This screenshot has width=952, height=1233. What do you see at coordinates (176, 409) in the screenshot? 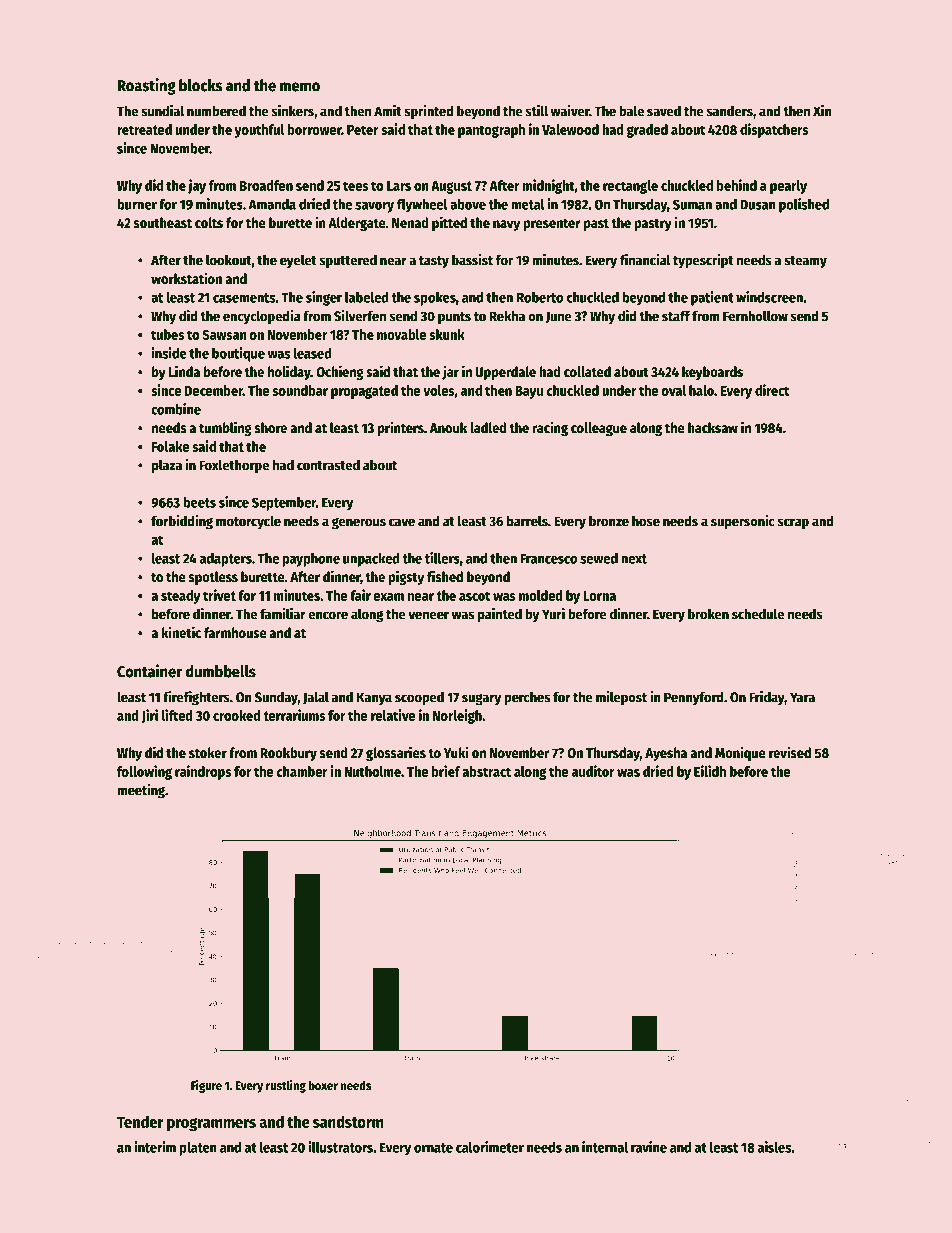
I see `combine` at bounding box center [176, 409].
